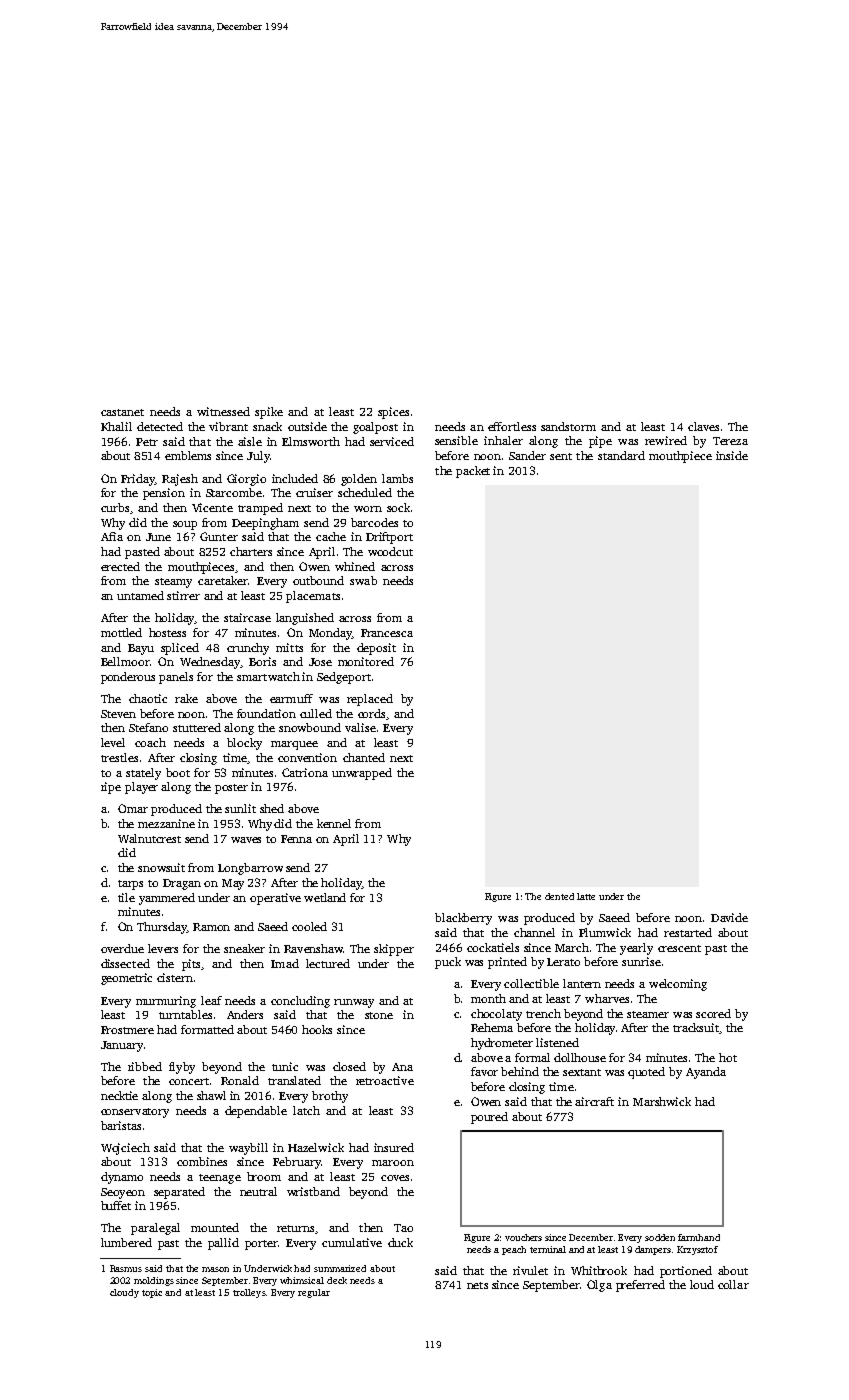 This image has width=849, height=1400. Describe the element at coordinates (390, 551) in the image. I see `woodcut` at that location.
